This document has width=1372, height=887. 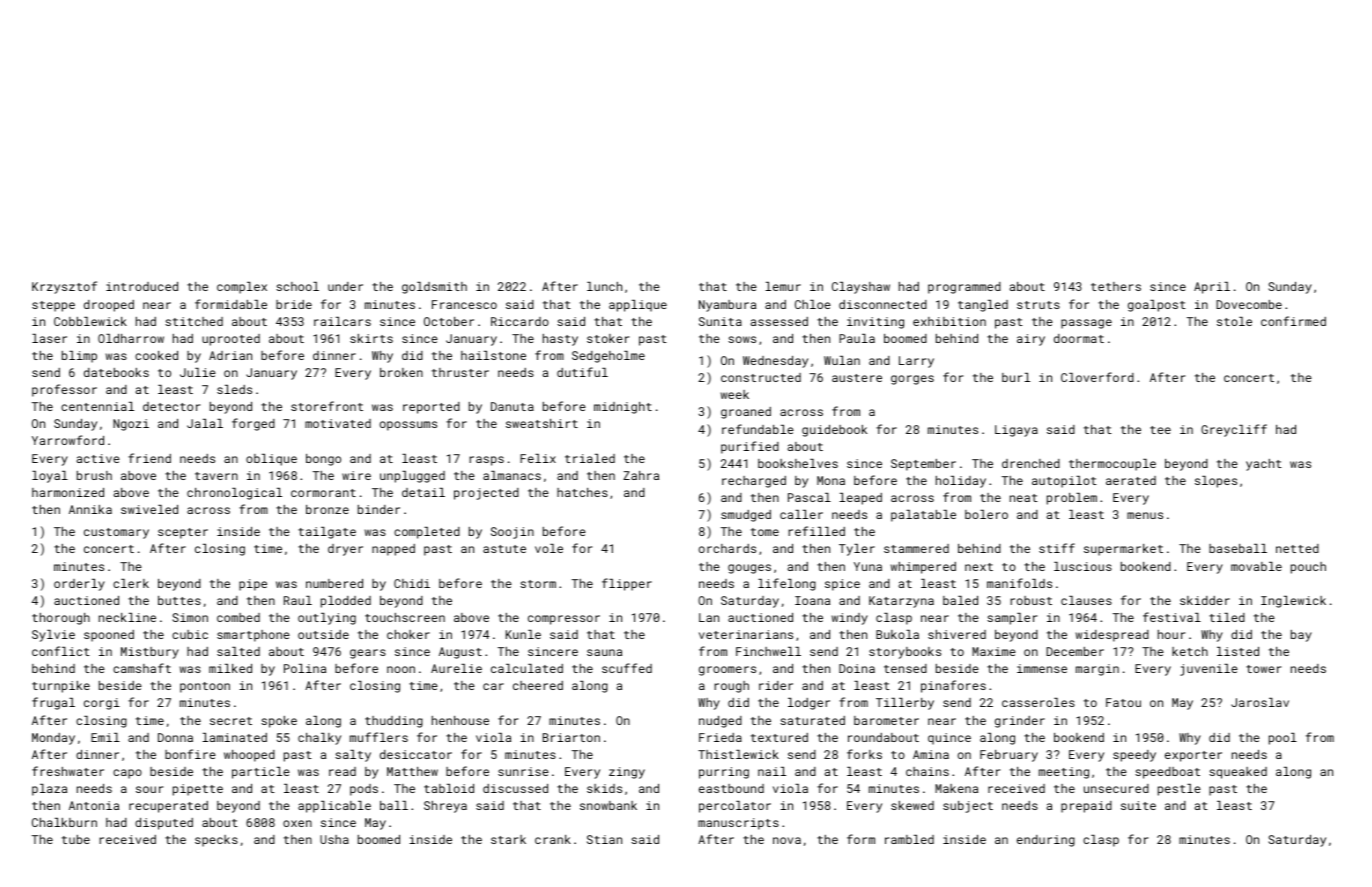 I want to click on movable, so click(x=1256, y=566).
